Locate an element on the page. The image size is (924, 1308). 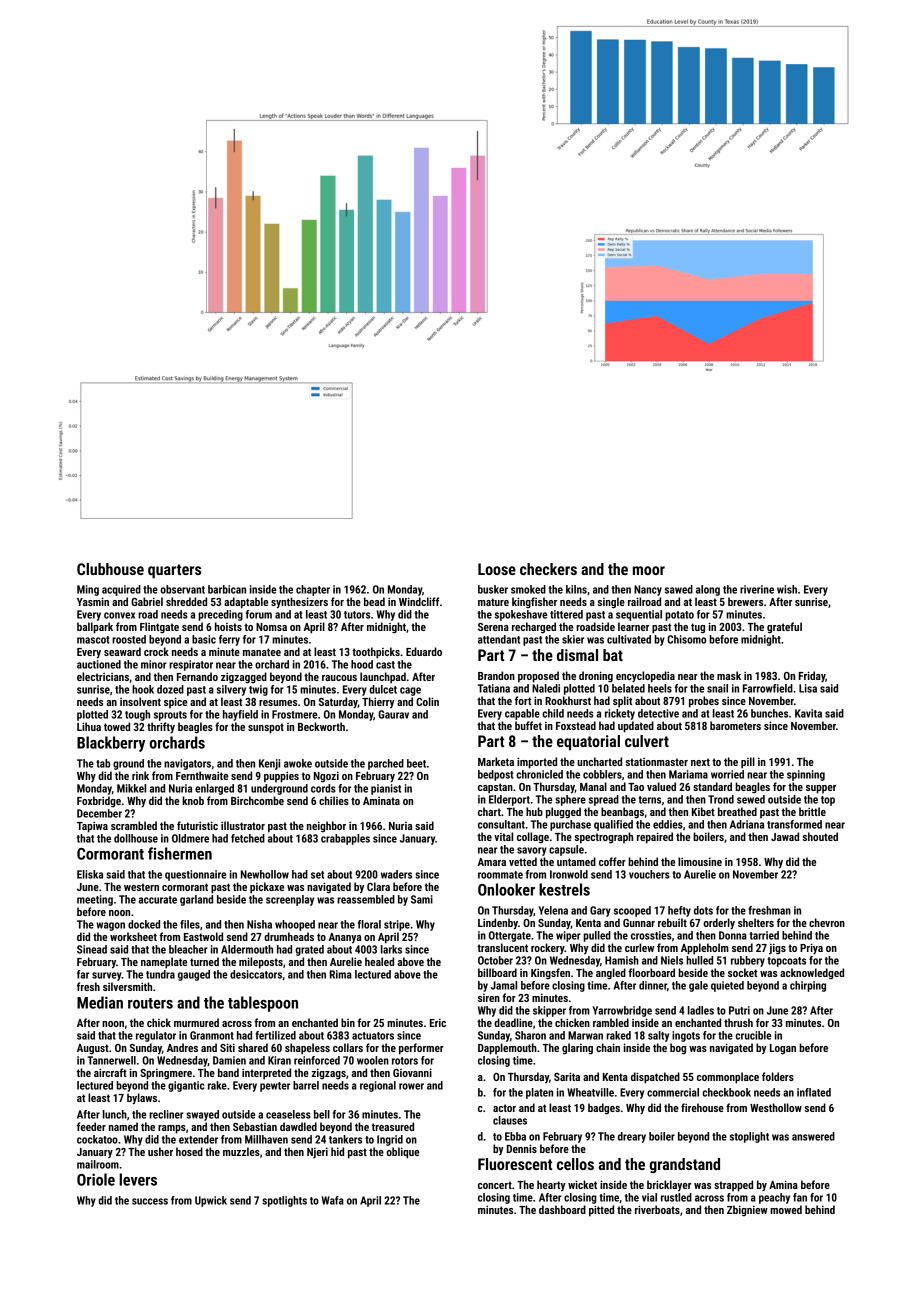
screenplay is located at coordinates (290, 900).
